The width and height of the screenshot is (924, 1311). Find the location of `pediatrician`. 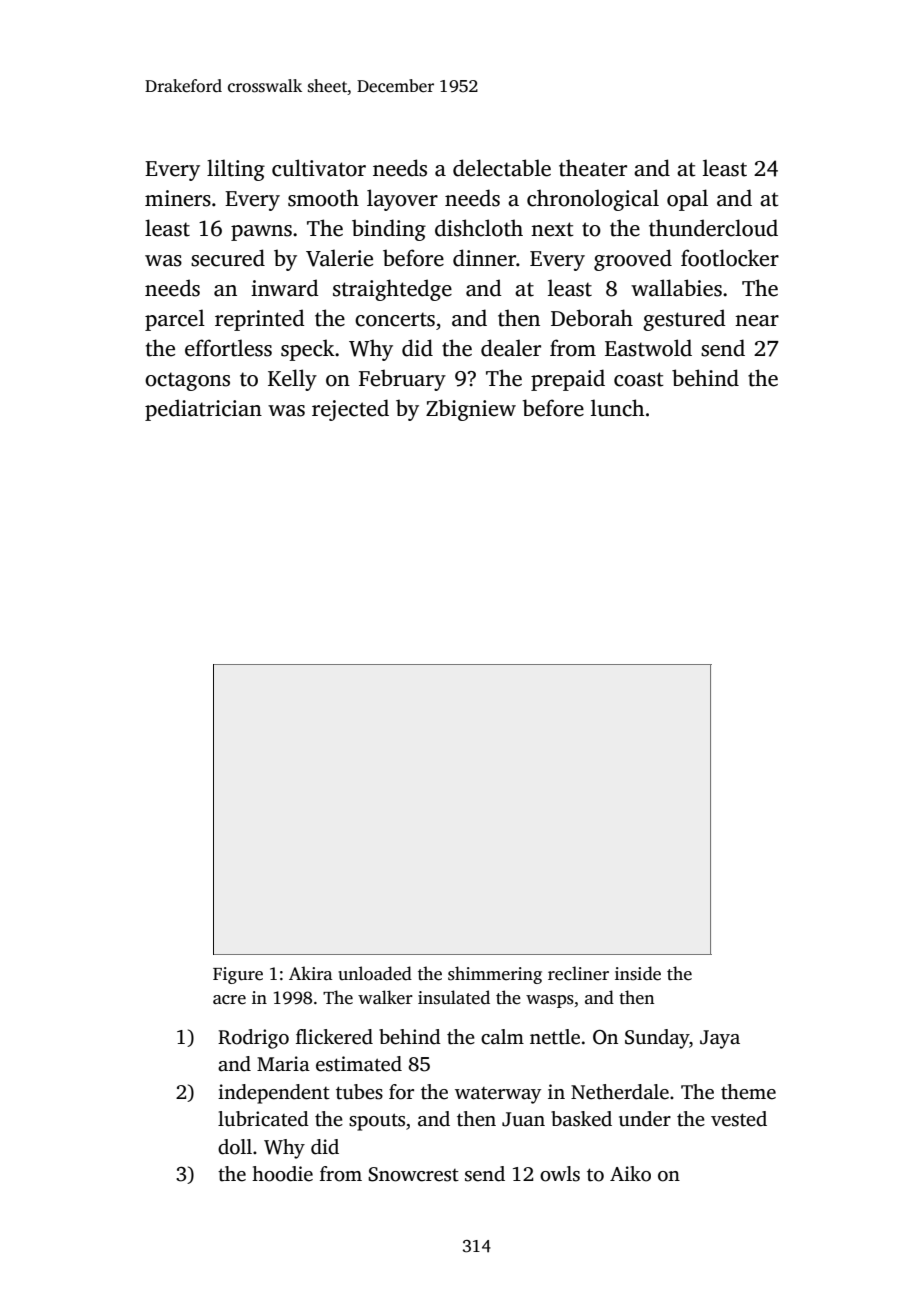

pediatrician is located at coordinates (203, 410).
